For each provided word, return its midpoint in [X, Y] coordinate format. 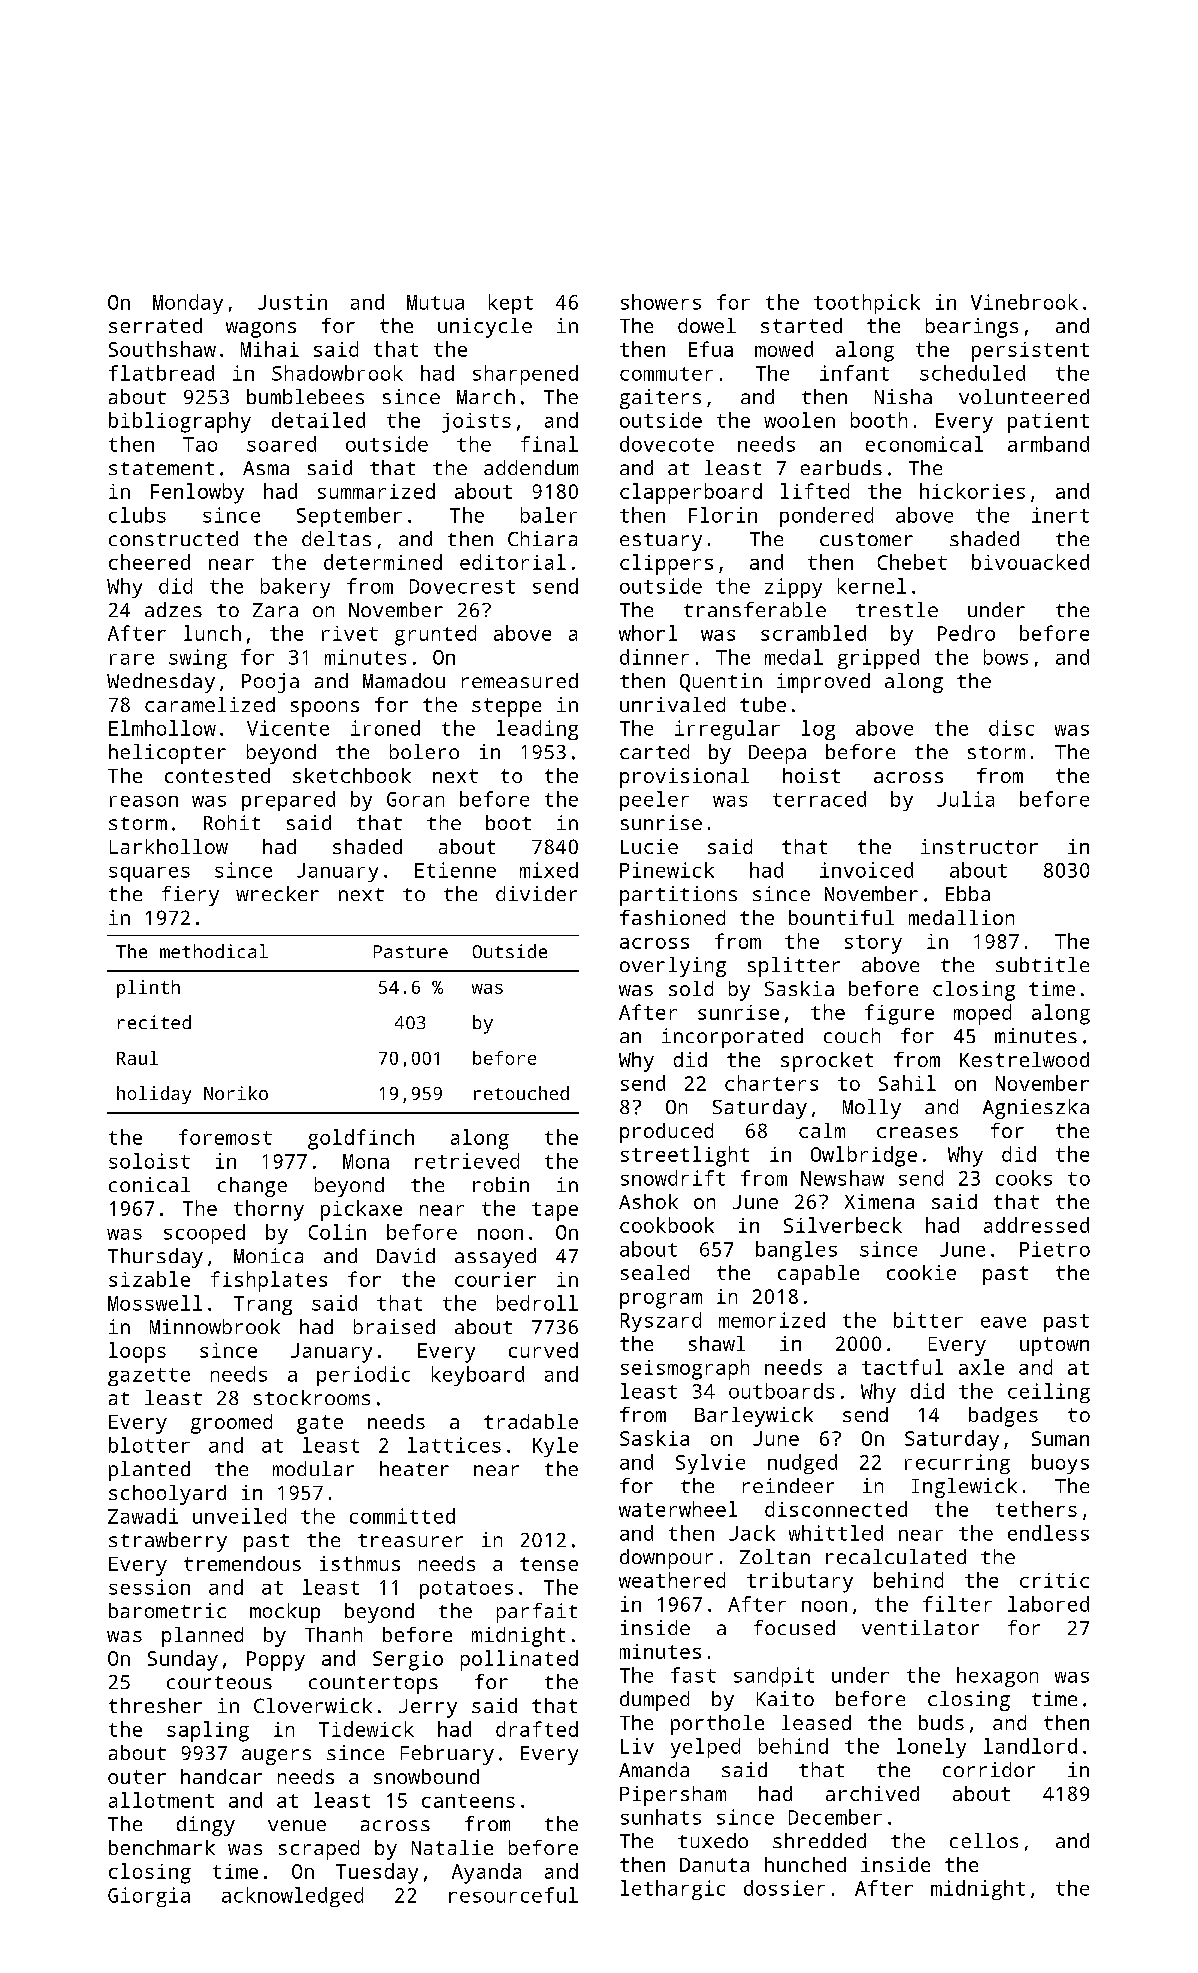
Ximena [879, 1201]
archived [872, 1793]
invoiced [866, 870]
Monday [188, 304]
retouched [521, 1093]
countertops [373, 1685]
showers [661, 302]
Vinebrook [1024, 302]
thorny [269, 1210]
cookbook [667, 1225]
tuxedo [713, 1840]
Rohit [232, 822]
